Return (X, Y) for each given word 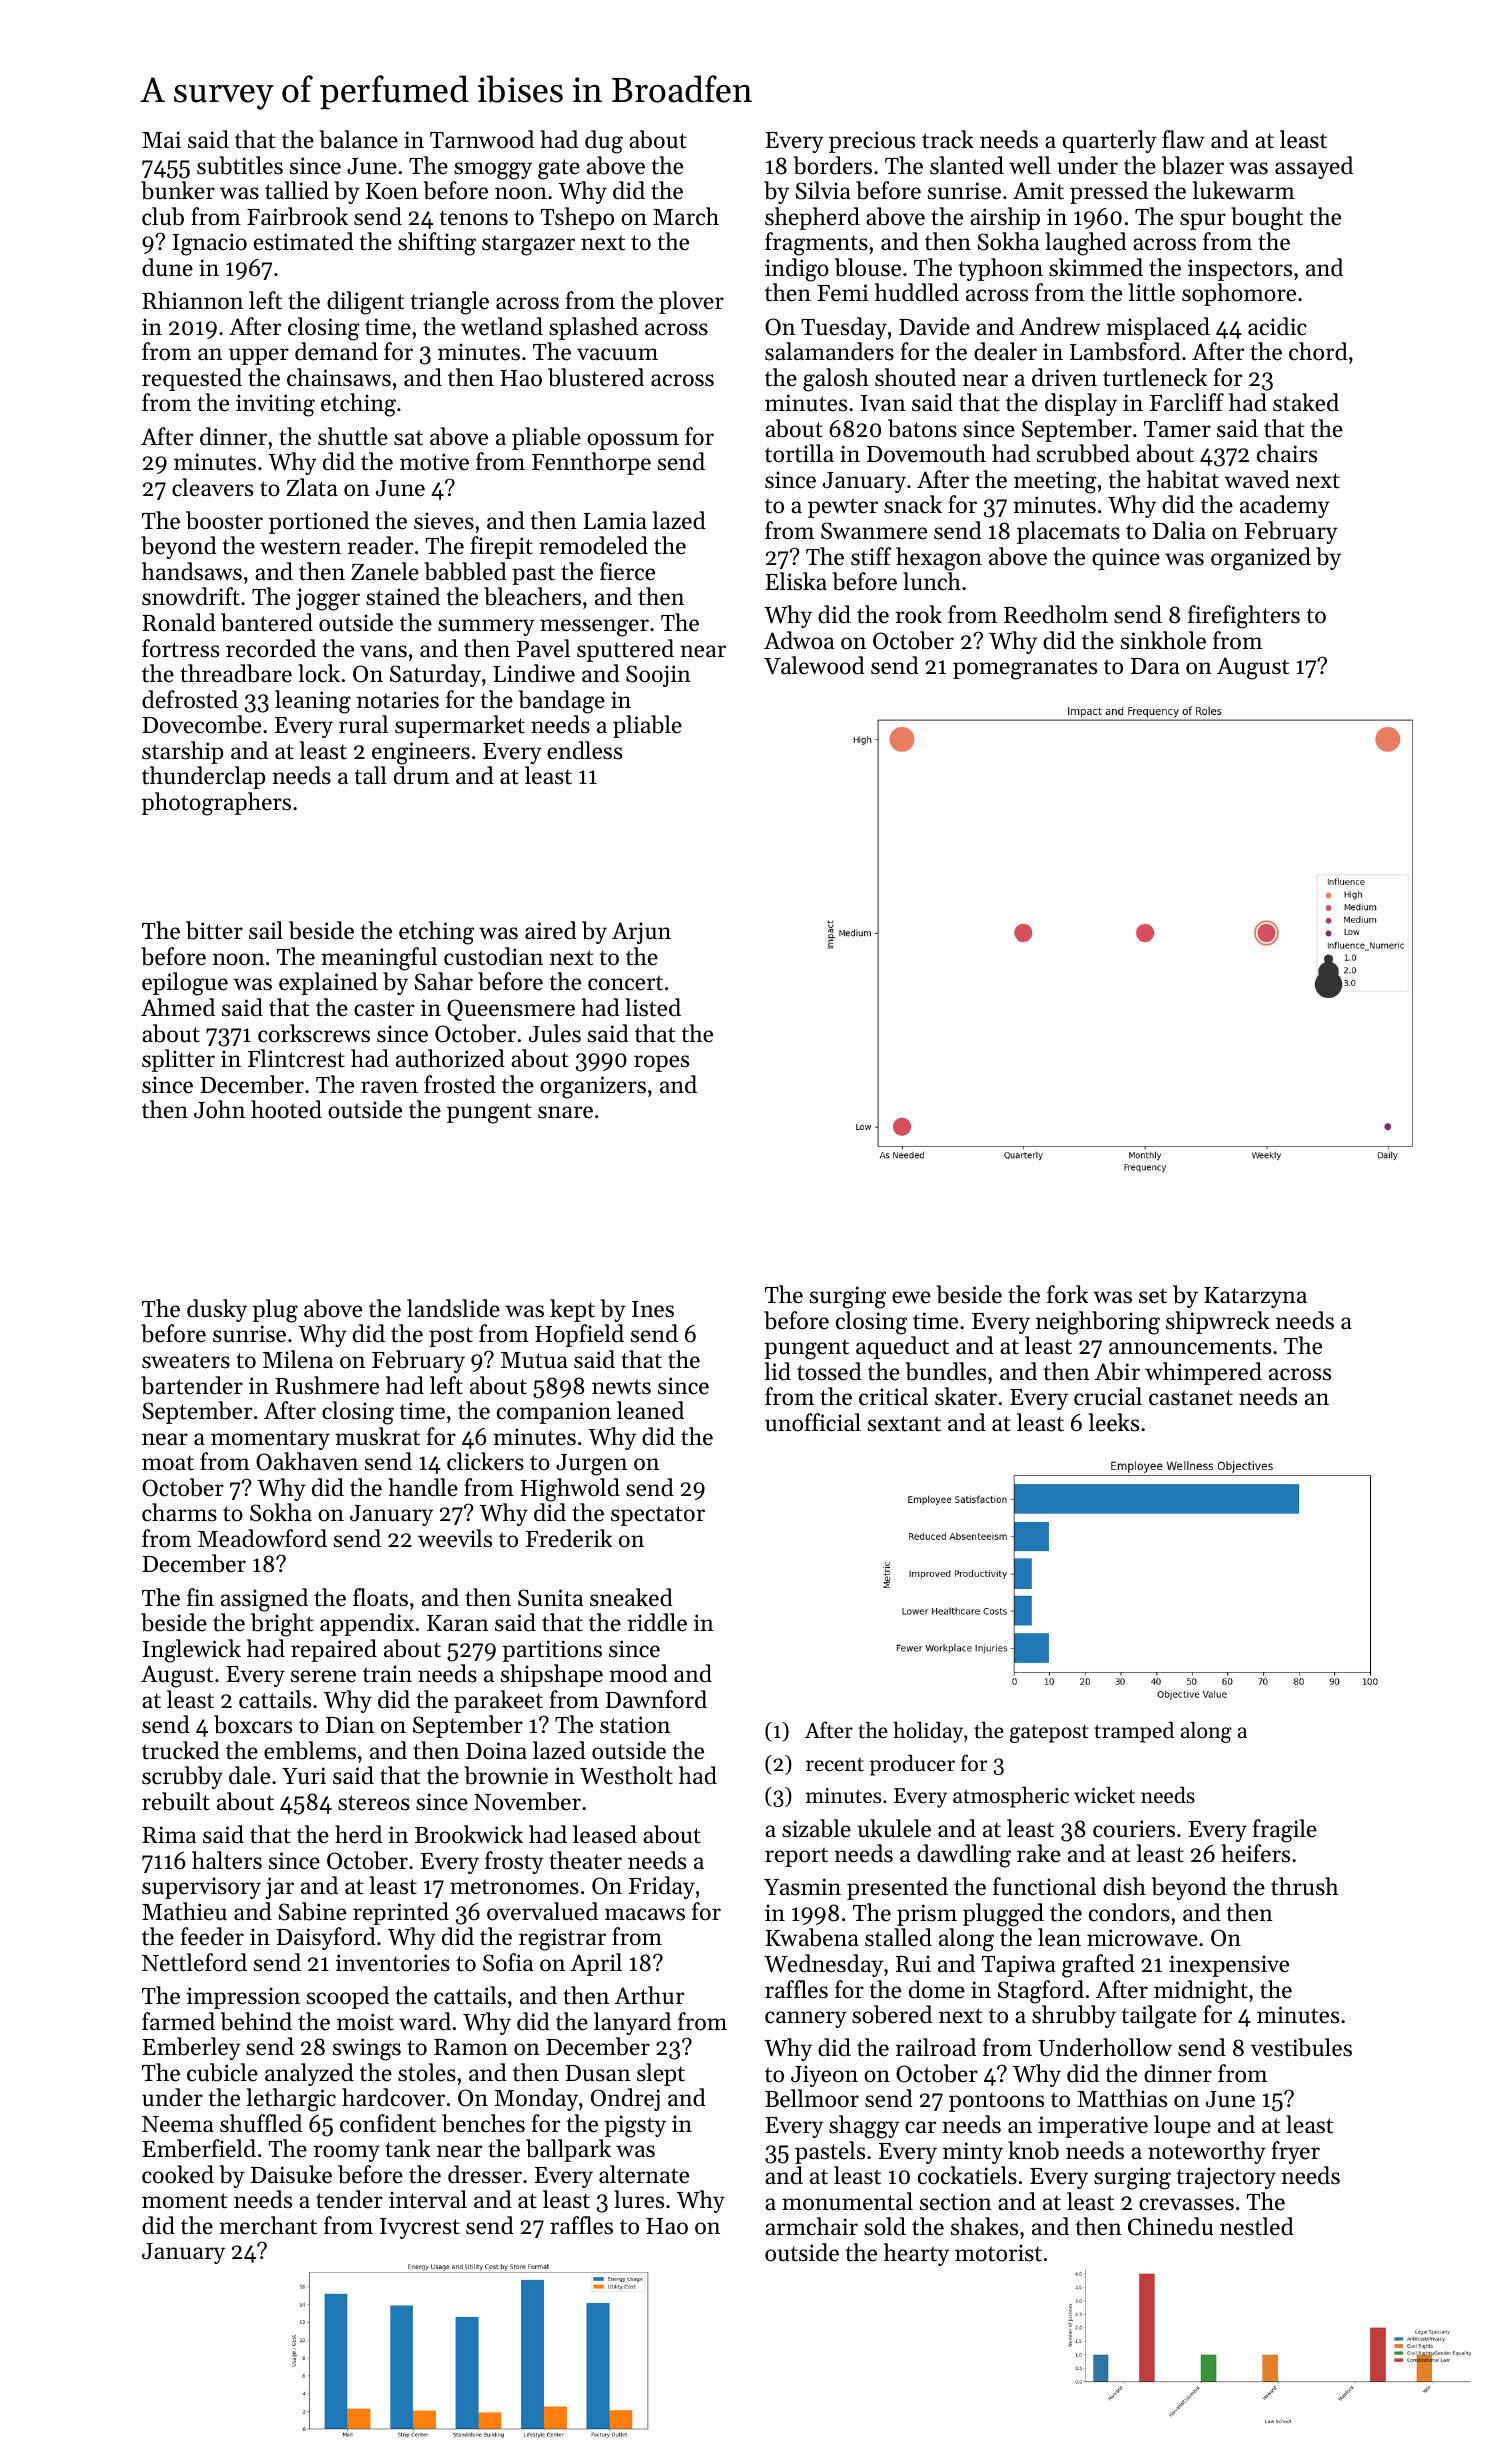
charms (179, 1512)
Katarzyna (1255, 1297)
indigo (797, 270)
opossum (633, 441)
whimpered (1203, 1373)
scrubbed (1083, 453)
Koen (392, 191)
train (387, 1674)
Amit (1038, 191)
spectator (658, 1516)
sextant (904, 1424)
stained (403, 596)
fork (1067, 1294)
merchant (268, 2225)
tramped (1134, 1732)
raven (389, 1087)
